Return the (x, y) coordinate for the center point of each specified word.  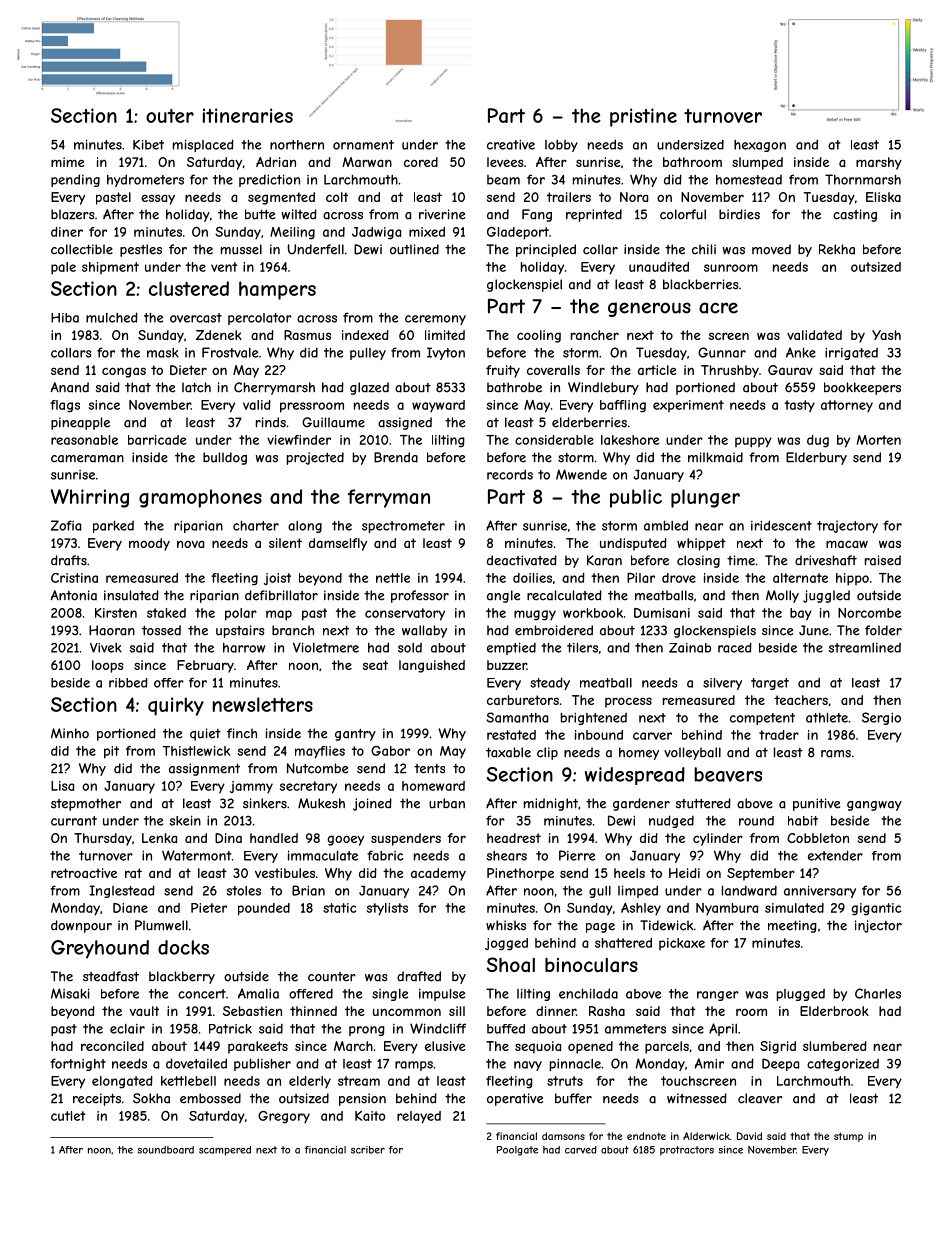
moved (771, 249)
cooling (539, 336)
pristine (643, 117)
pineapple (80, 423)
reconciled (112, 1046)
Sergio (881, 718)
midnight (551, 804)
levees (505, 162)
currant (74, 821)
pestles (141, 250)
